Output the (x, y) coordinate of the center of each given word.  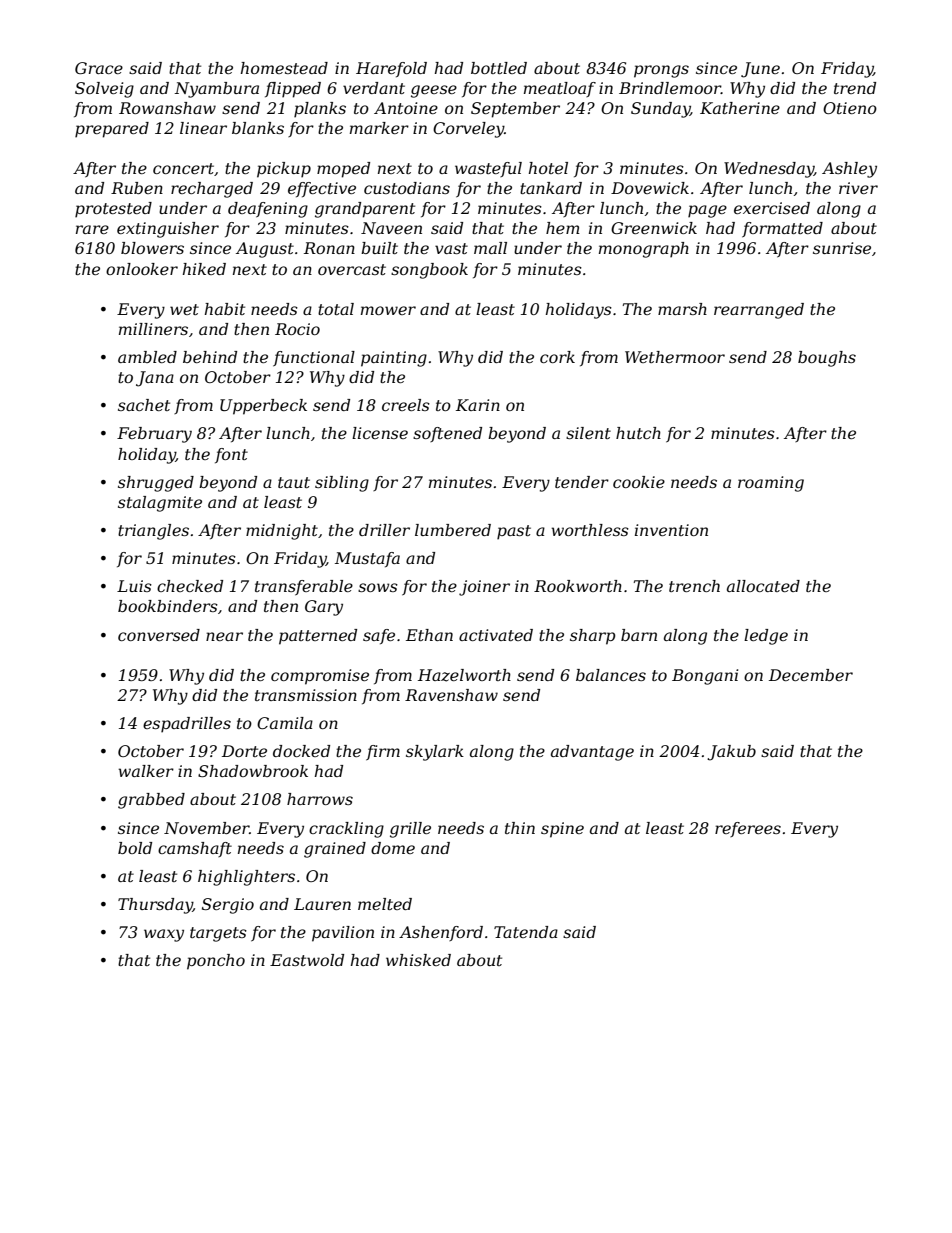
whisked (418, 960)
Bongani (705, 677)
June (760, 70)
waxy (164, 935)
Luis (134, 586)
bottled (499, 68)
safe (379, 636)
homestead (284, 68)
